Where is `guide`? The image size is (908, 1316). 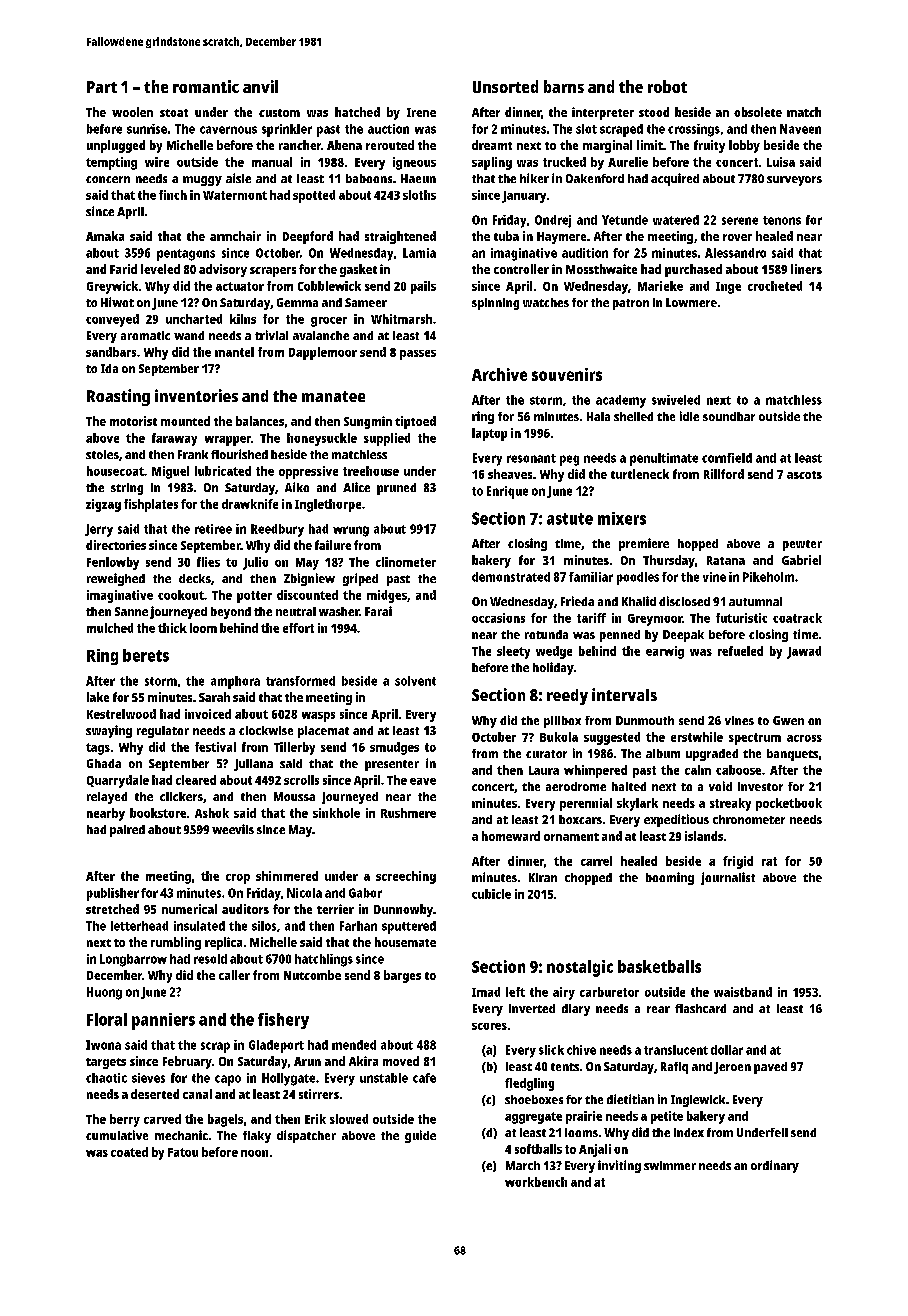 guide is located at coordinates (420, 1136).
